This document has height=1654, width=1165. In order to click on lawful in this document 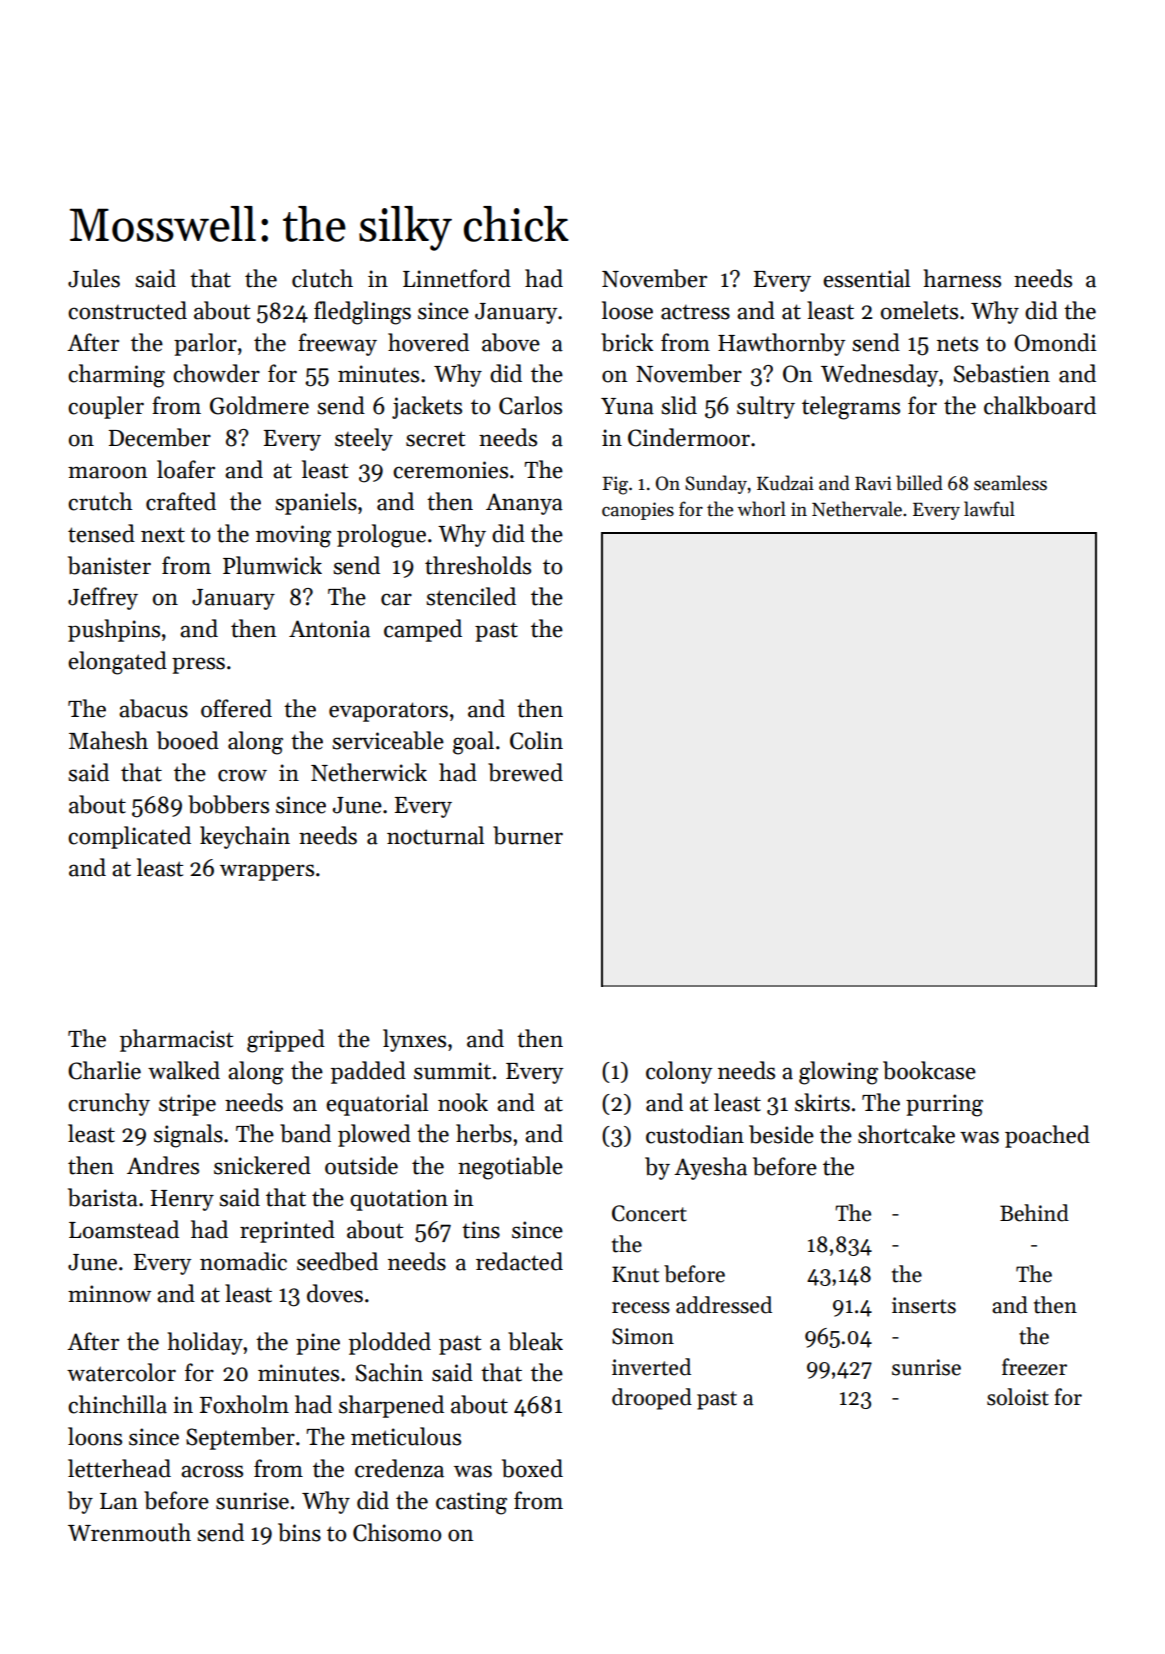, I will do `click(989, 509)`.
